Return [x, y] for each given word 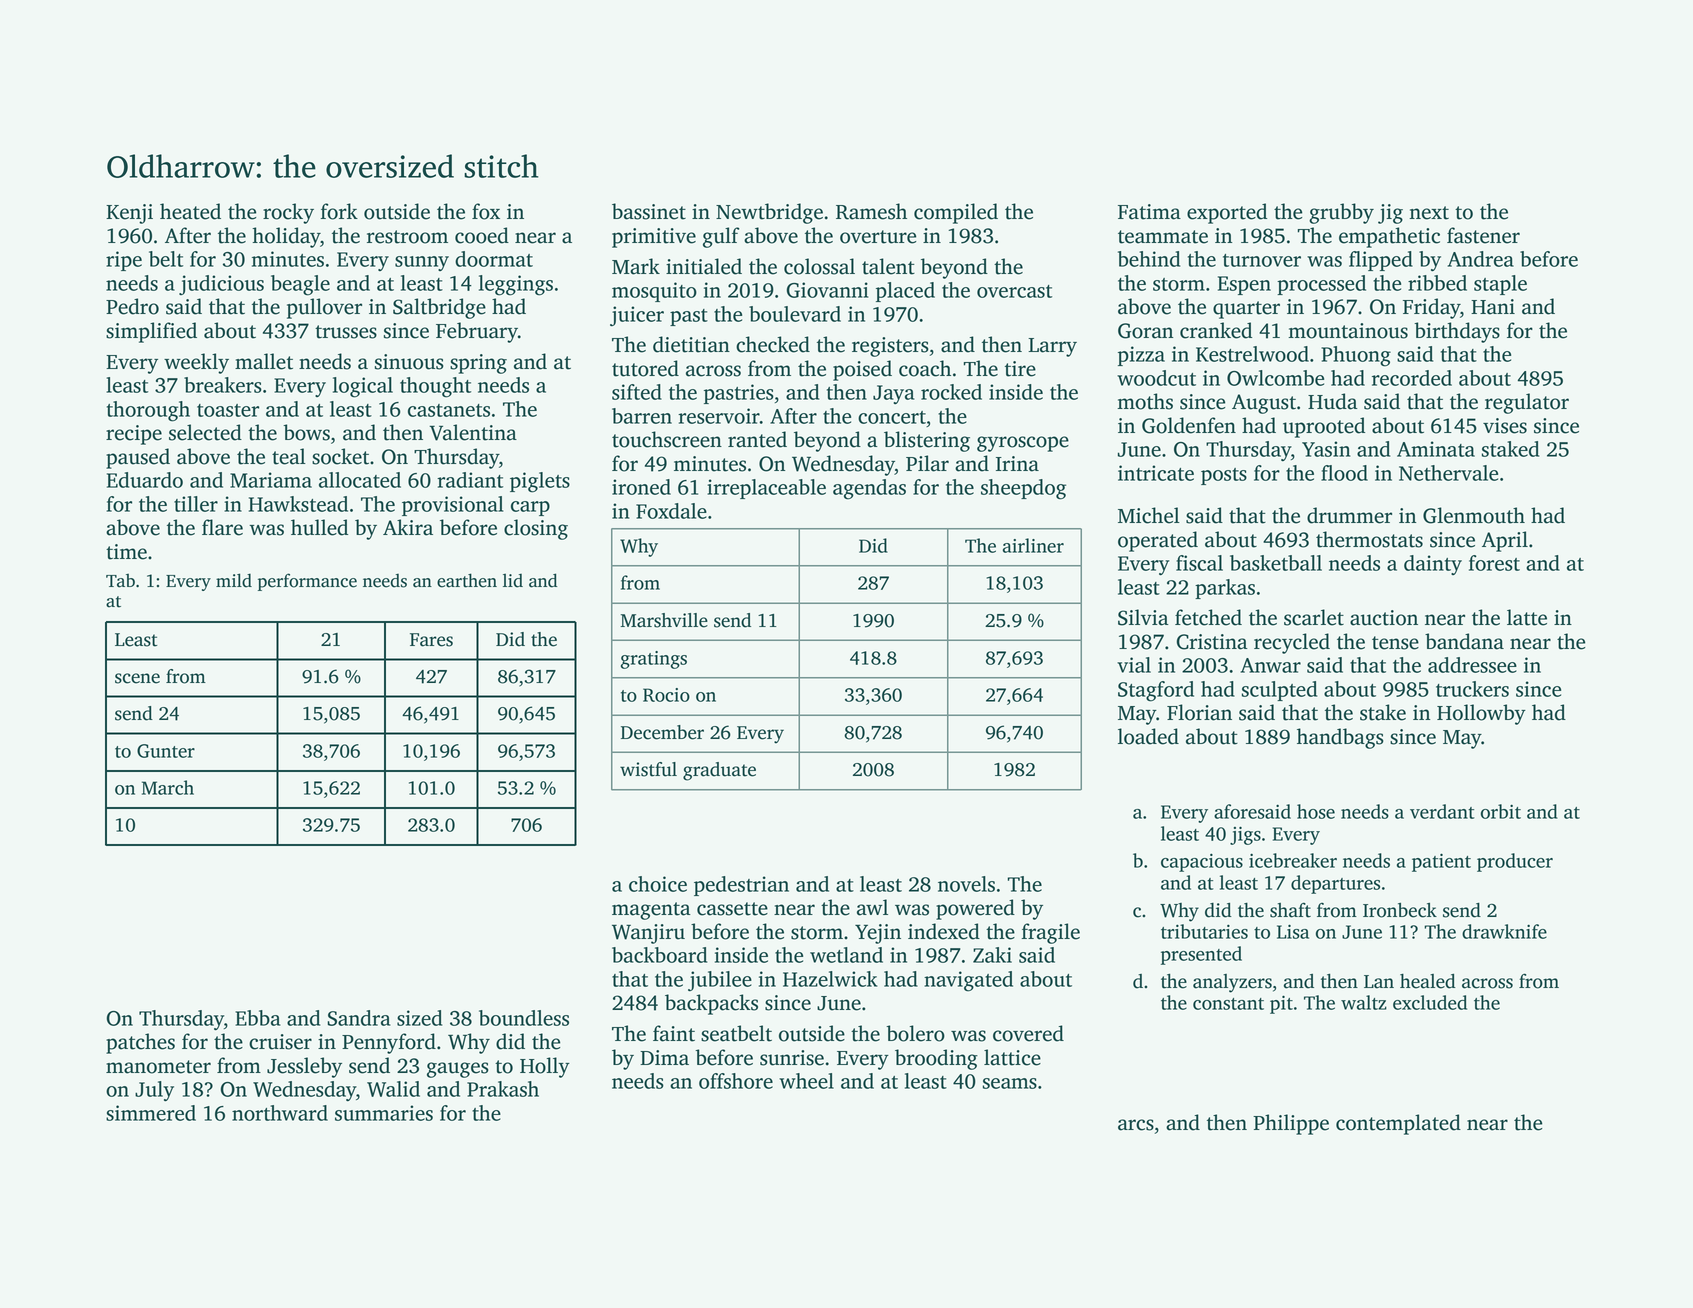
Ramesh [871, 211]
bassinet [649, 211]
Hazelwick [830, 979]
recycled [1292, 643]
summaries [384, 1113]
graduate [719, 771]
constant [1228, 1004]
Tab [120, 580]
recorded [1412, 378]
